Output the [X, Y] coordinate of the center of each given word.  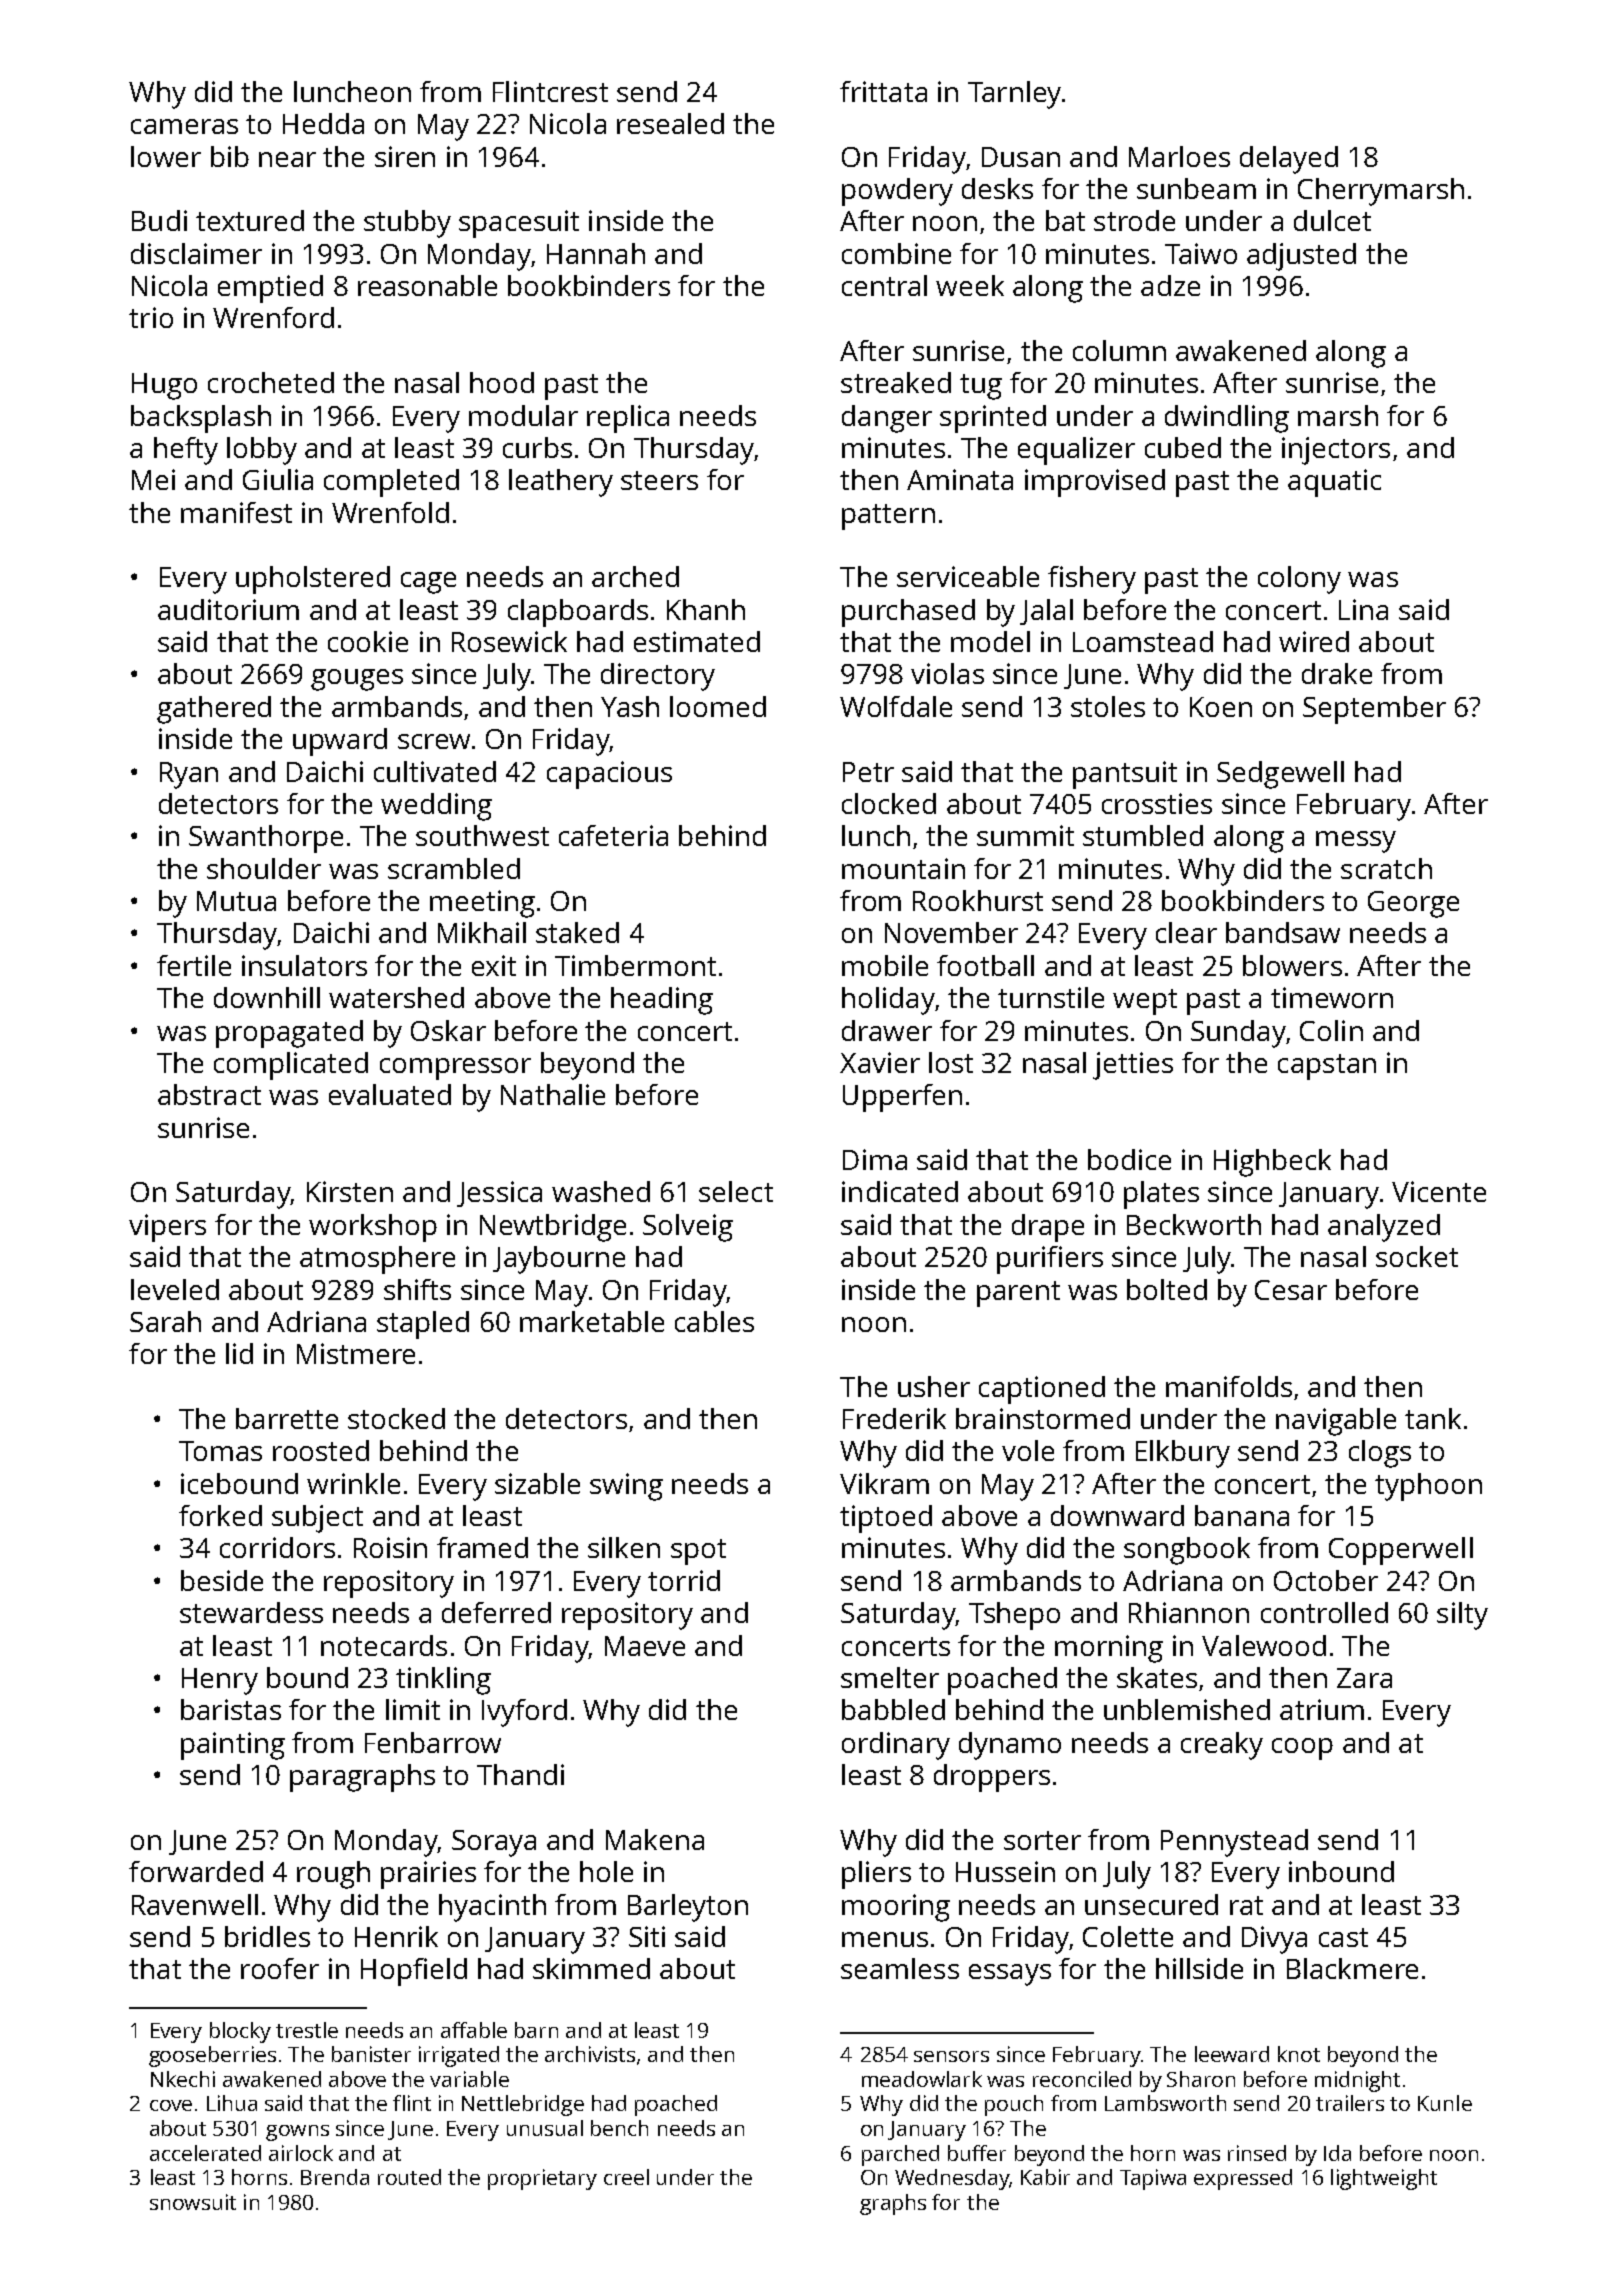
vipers [167, 1228]
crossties [1157, 803]
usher [934, 1386]
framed [482, 1547]
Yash [630, 706]
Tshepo [1014, 1616]
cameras [184, 126]
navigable [1336, 1422]
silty [1462, 1616]
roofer [280, 1968]
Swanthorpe [266, 839]
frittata [883, 91]
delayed [1289, 160]
